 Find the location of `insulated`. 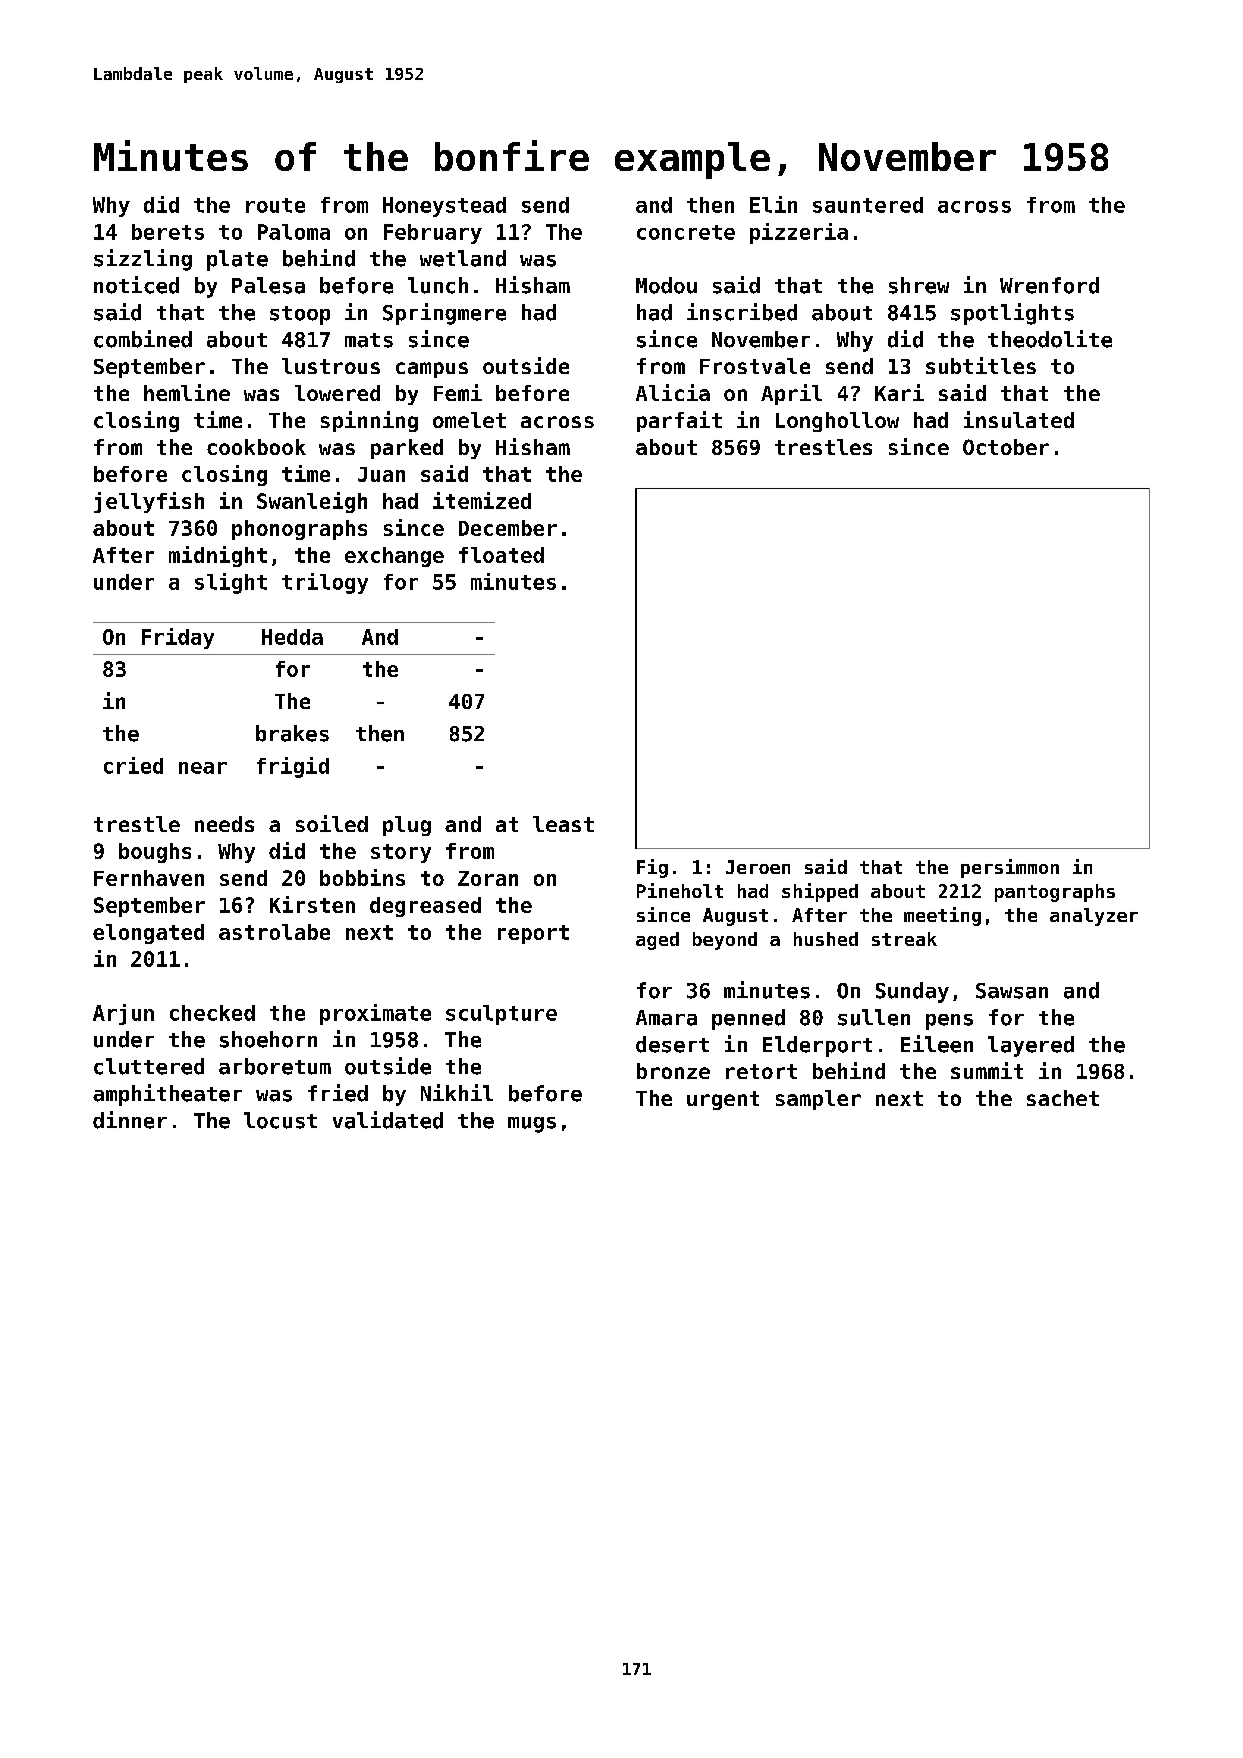

insulated is located at coordinates (1019, 419).
